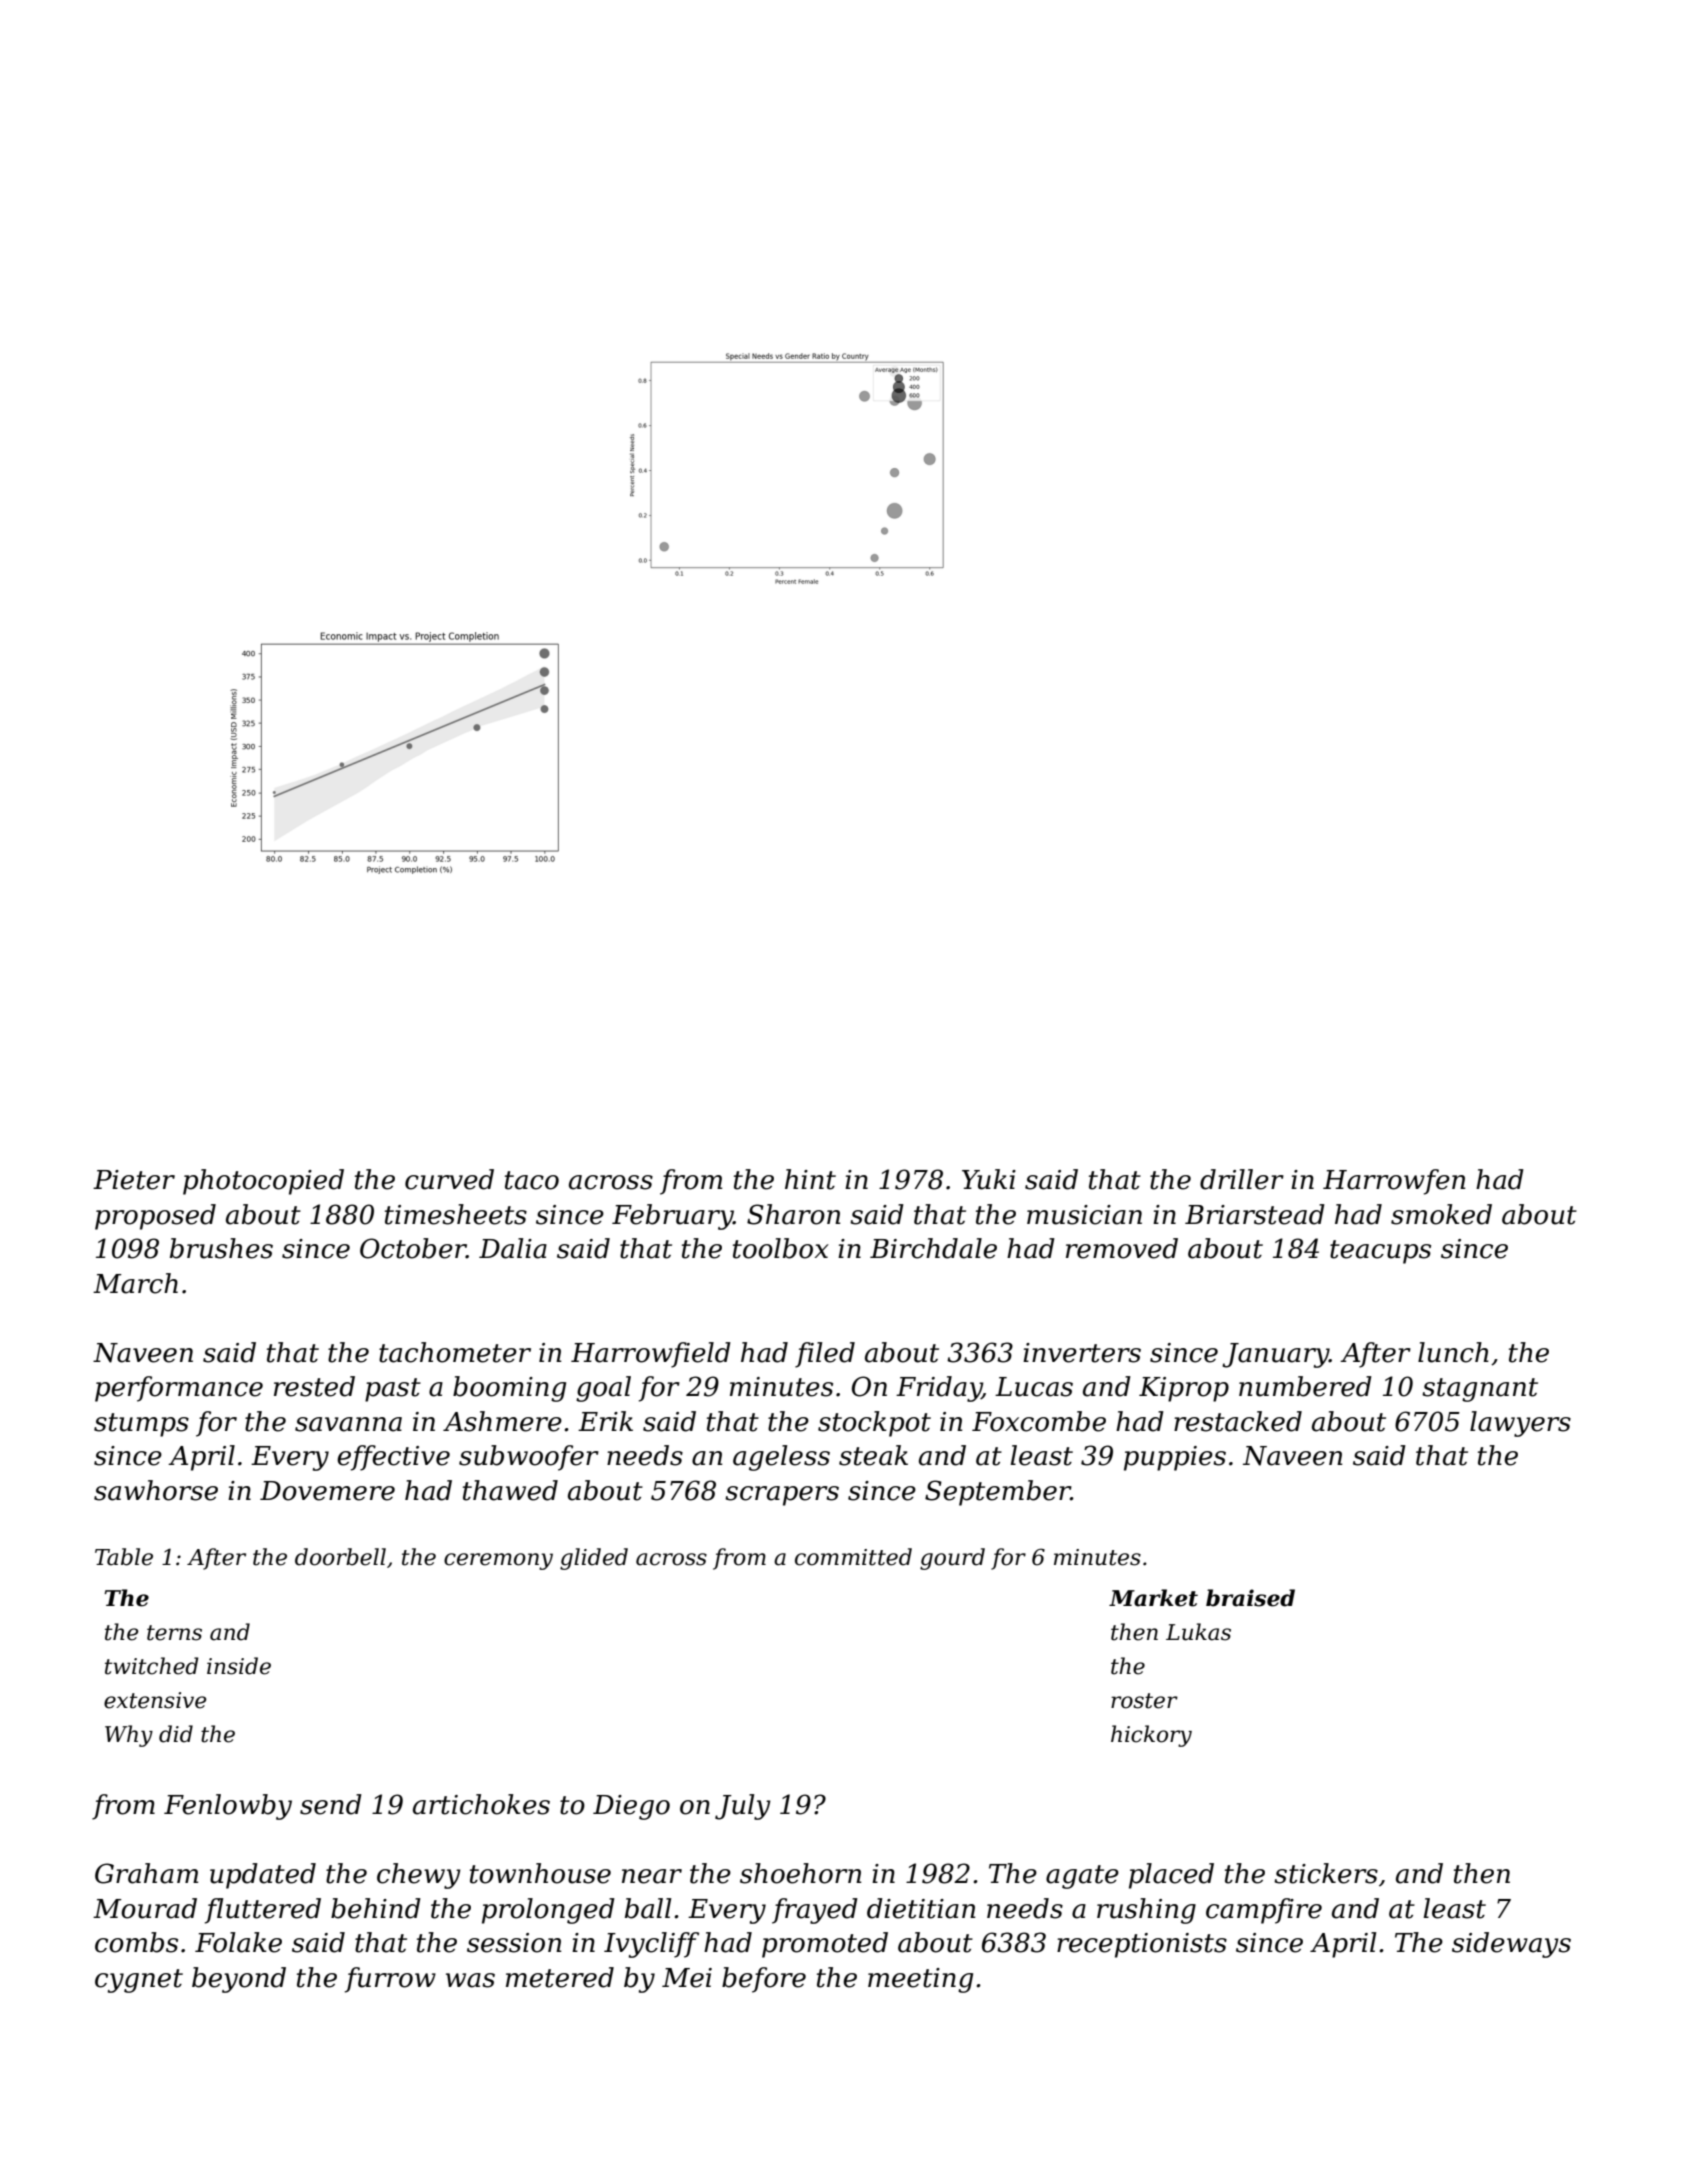 The image size is (1683, 2178). I want to click on performance, so click(179, 1389).
